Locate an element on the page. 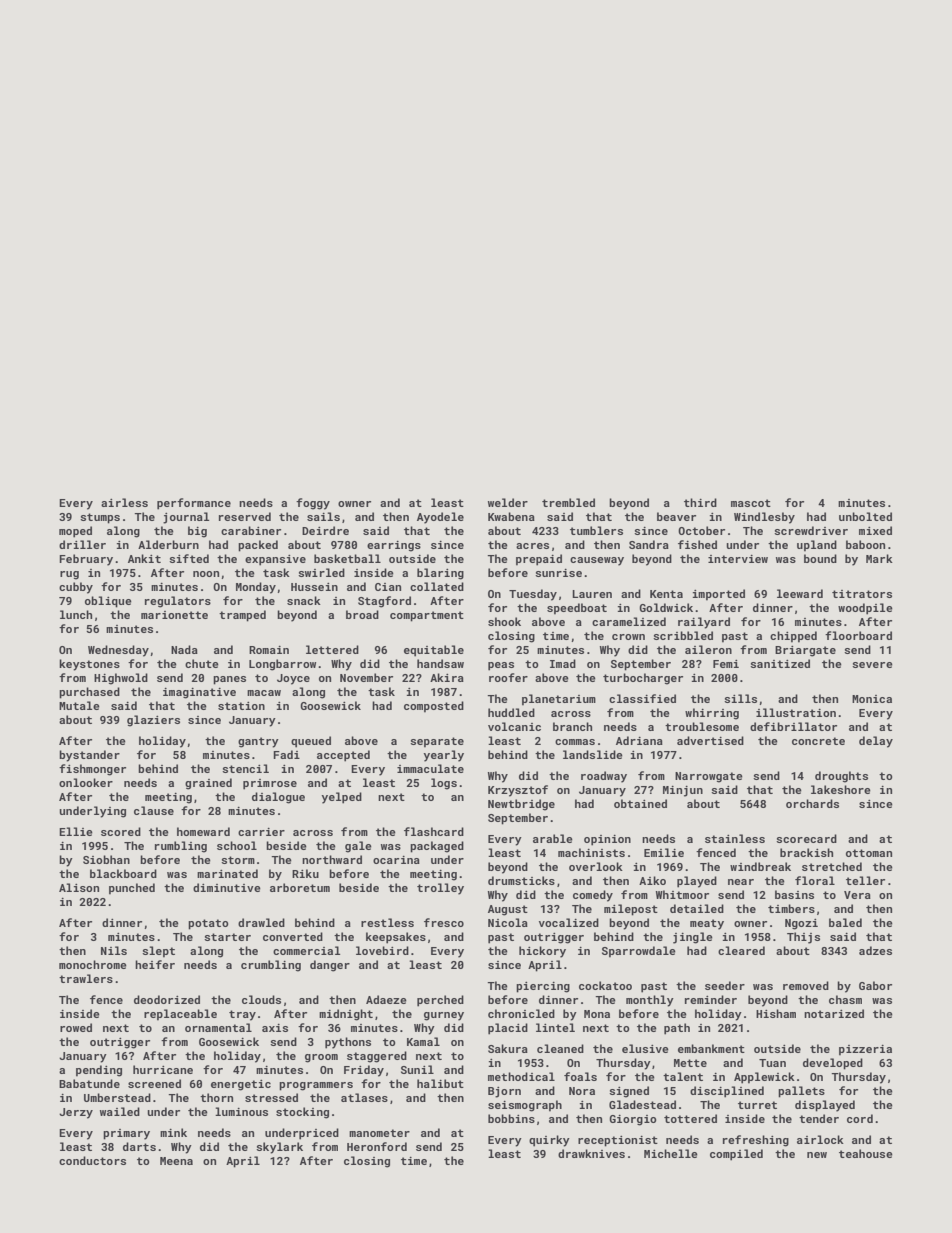 The height and width of the document is (1233, 952). oblique is located at coordinates (108, 602).
